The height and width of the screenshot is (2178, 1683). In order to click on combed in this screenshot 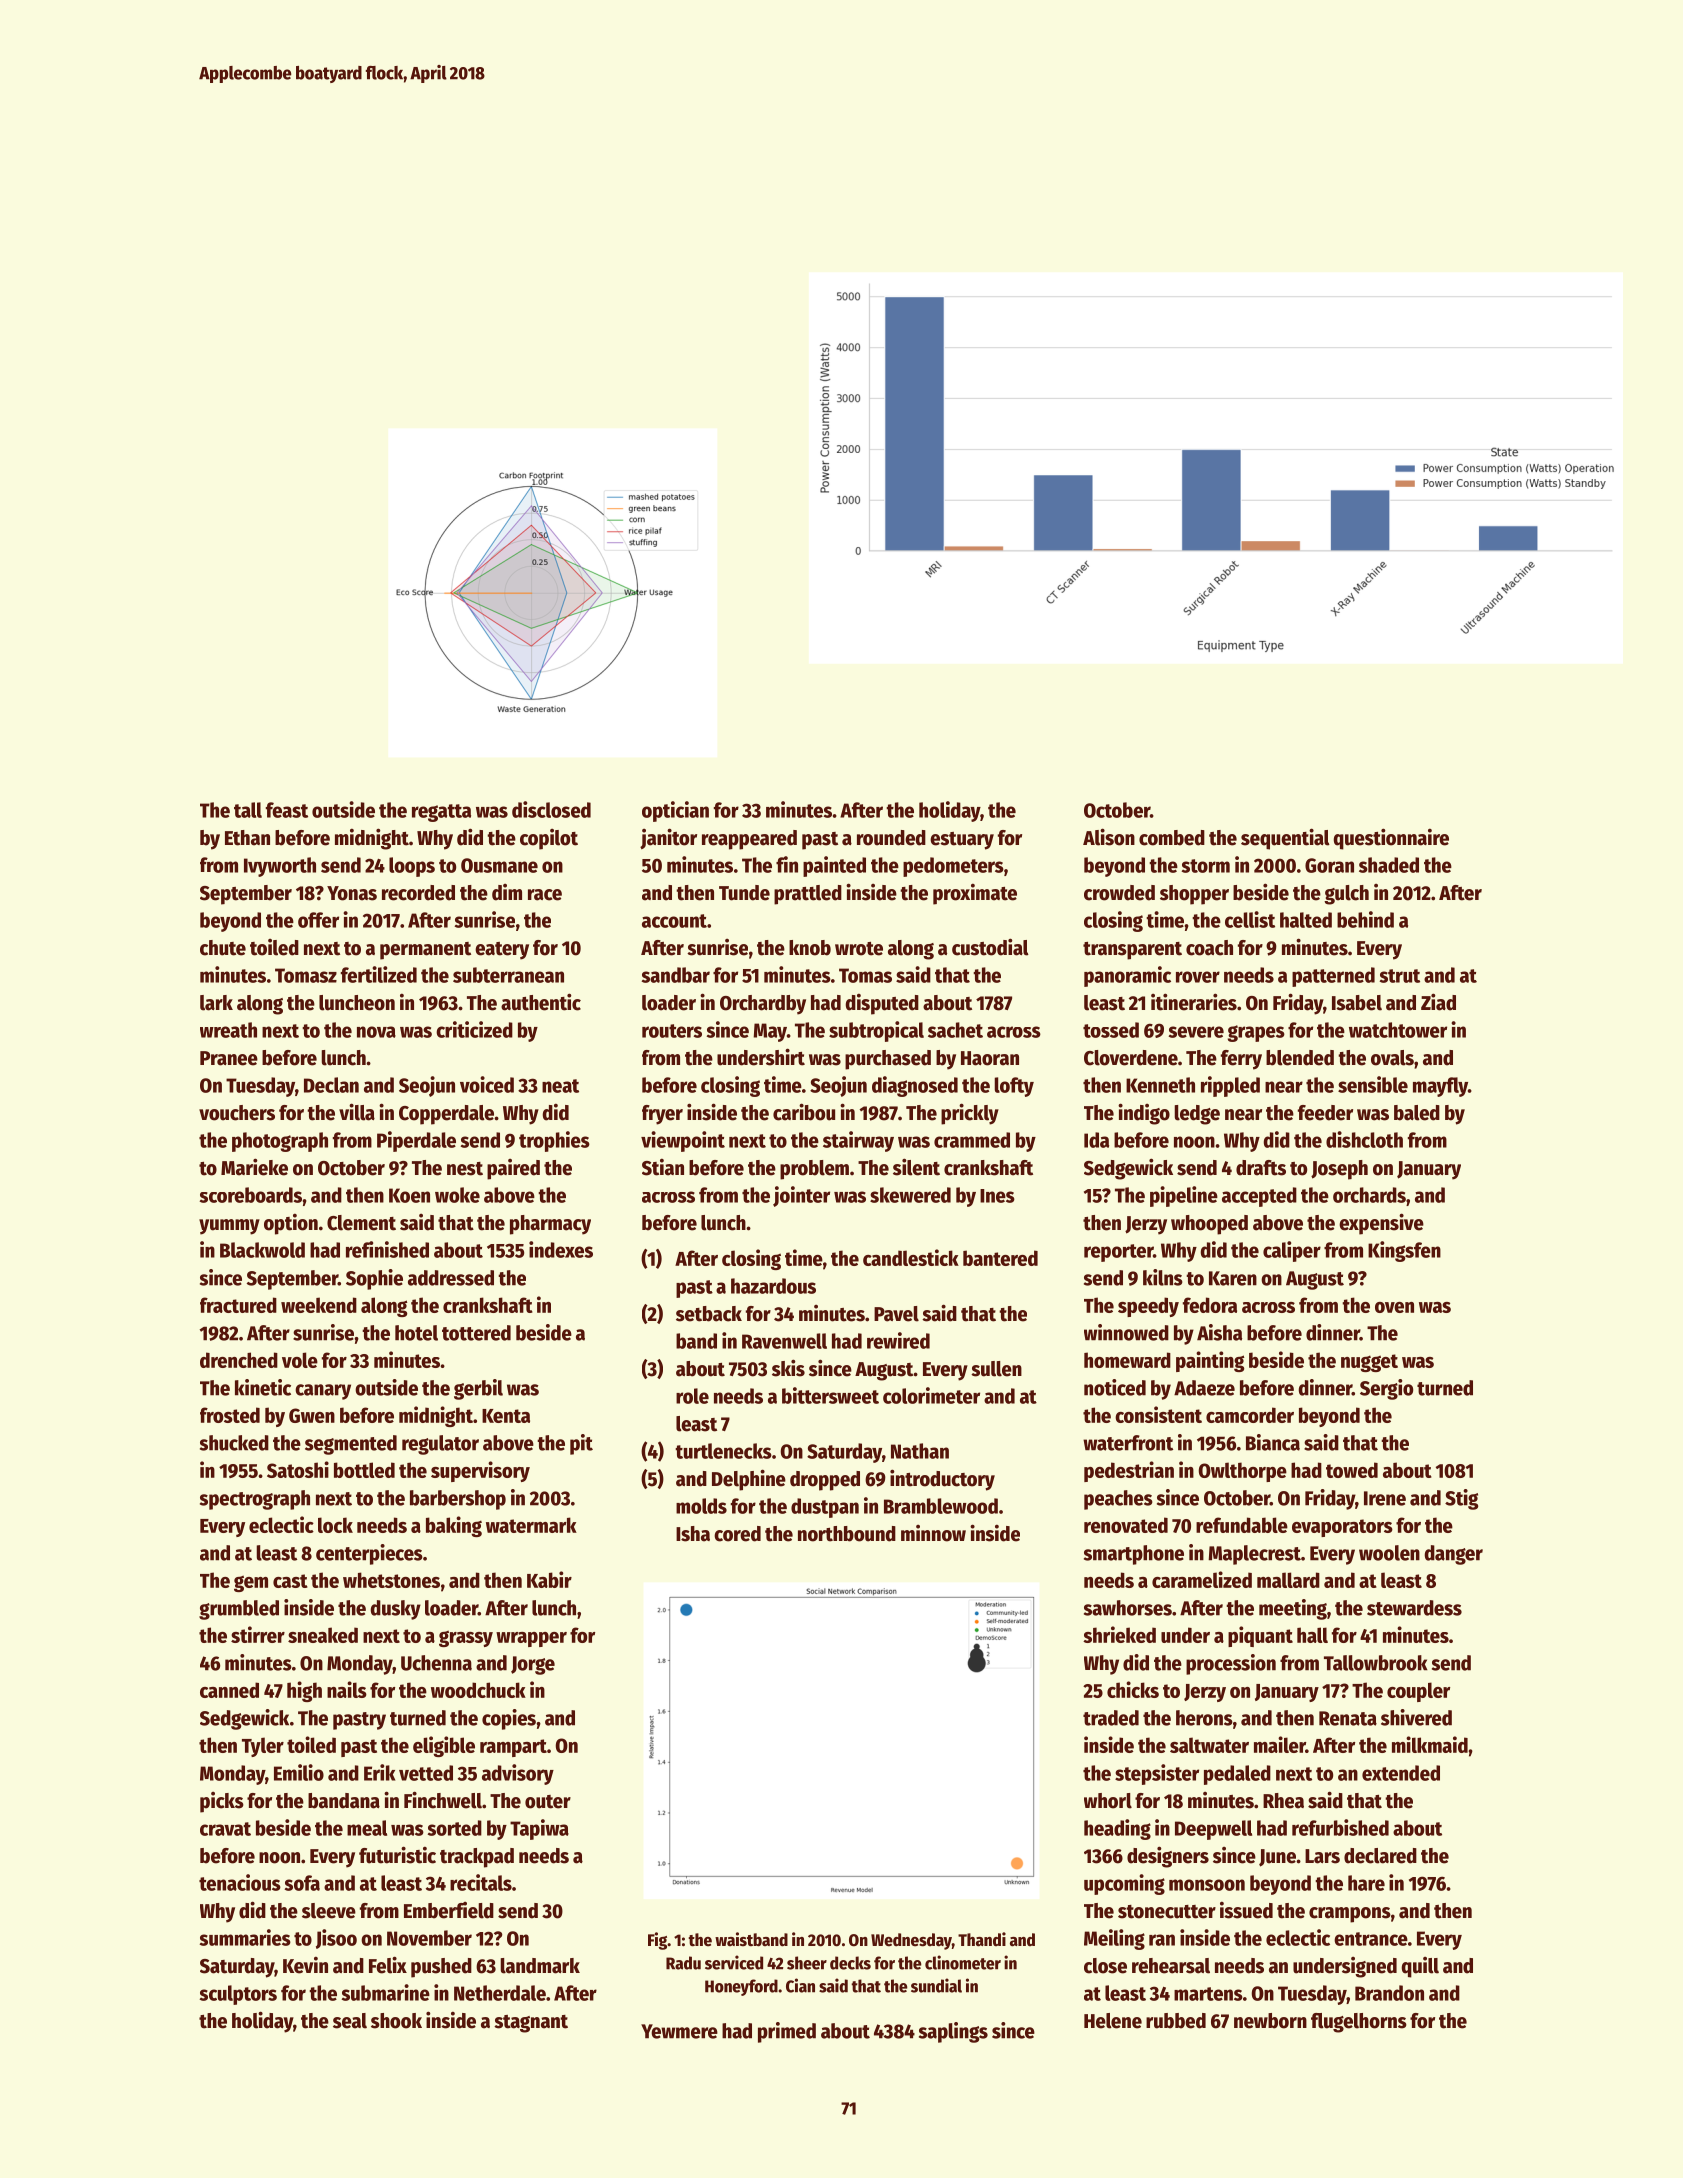, I will do `click(1172, 838)`.
